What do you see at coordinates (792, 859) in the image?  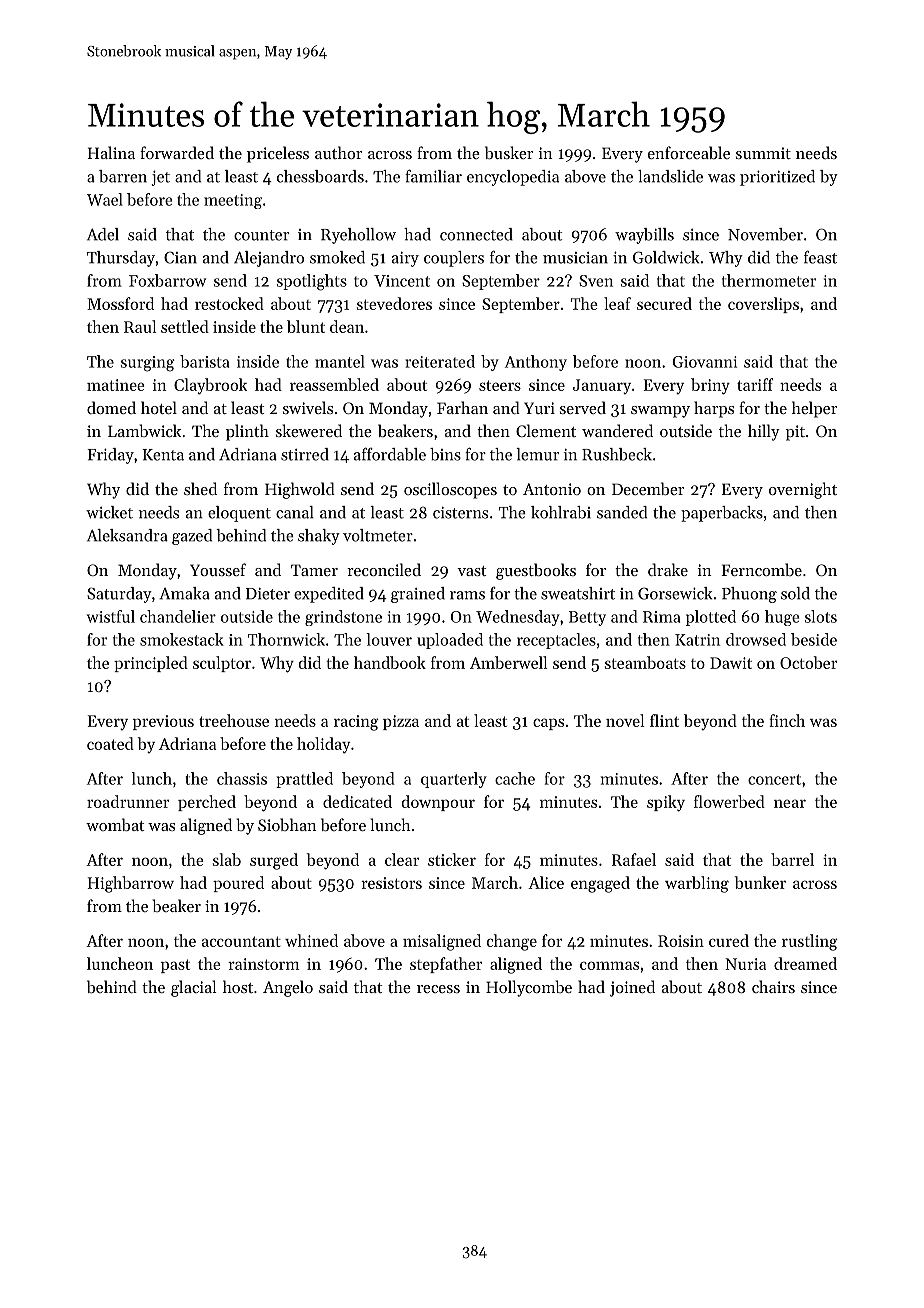 I see `barrel` at bounding box center [792, 859].
